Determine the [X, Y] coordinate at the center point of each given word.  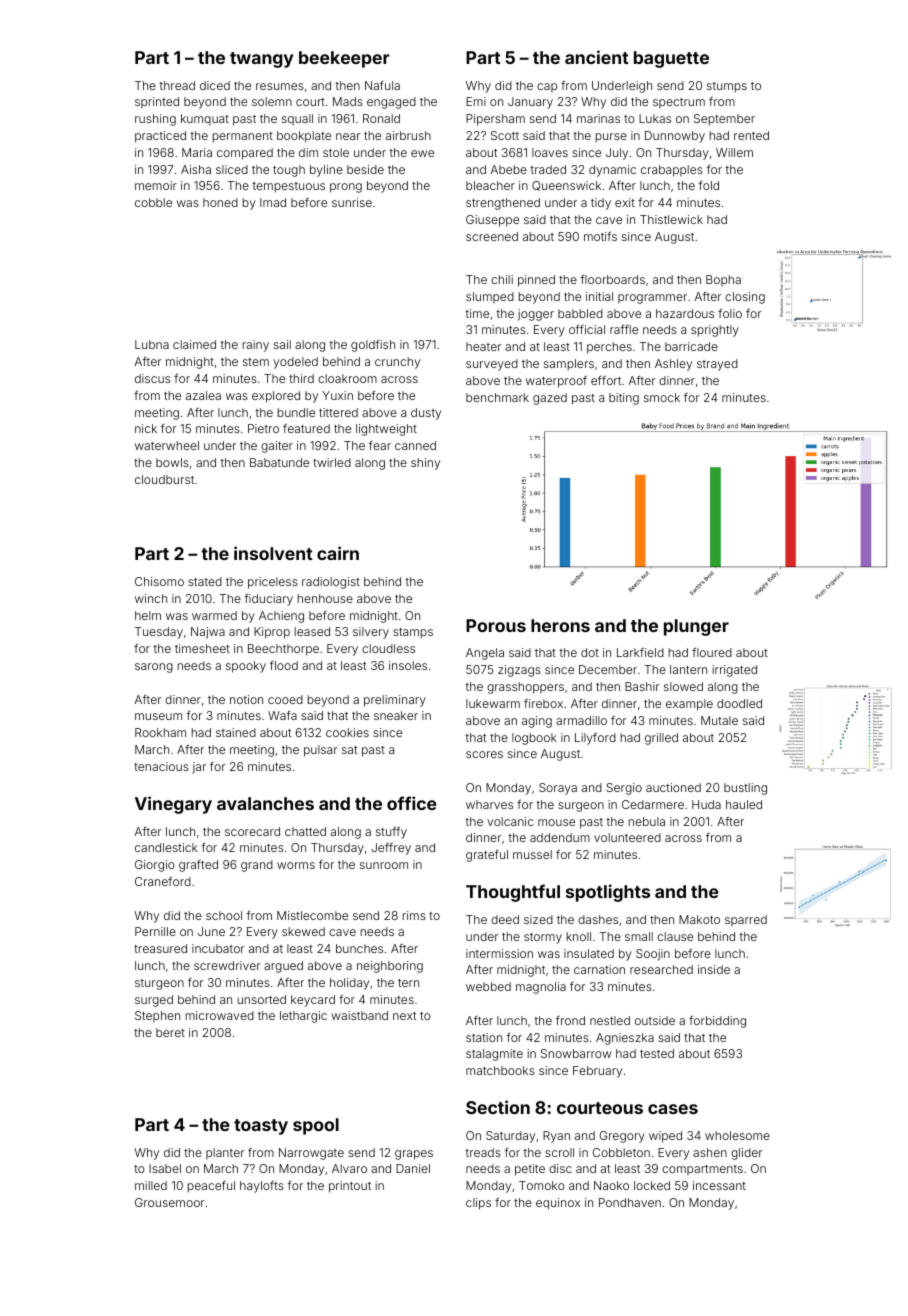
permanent [243, 137]
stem [256, 362]
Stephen [157, 1016]
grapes [414, 1155]
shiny [425, 464]
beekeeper [344, 59]
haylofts [262, 1187]
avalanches [265, 803]
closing [745, 298]
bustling [745, 789]
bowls [172, 462]
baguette [671, 59]
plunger [696, 627]
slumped [490, 297]
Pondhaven [630, 1202]
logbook [534, 739]
